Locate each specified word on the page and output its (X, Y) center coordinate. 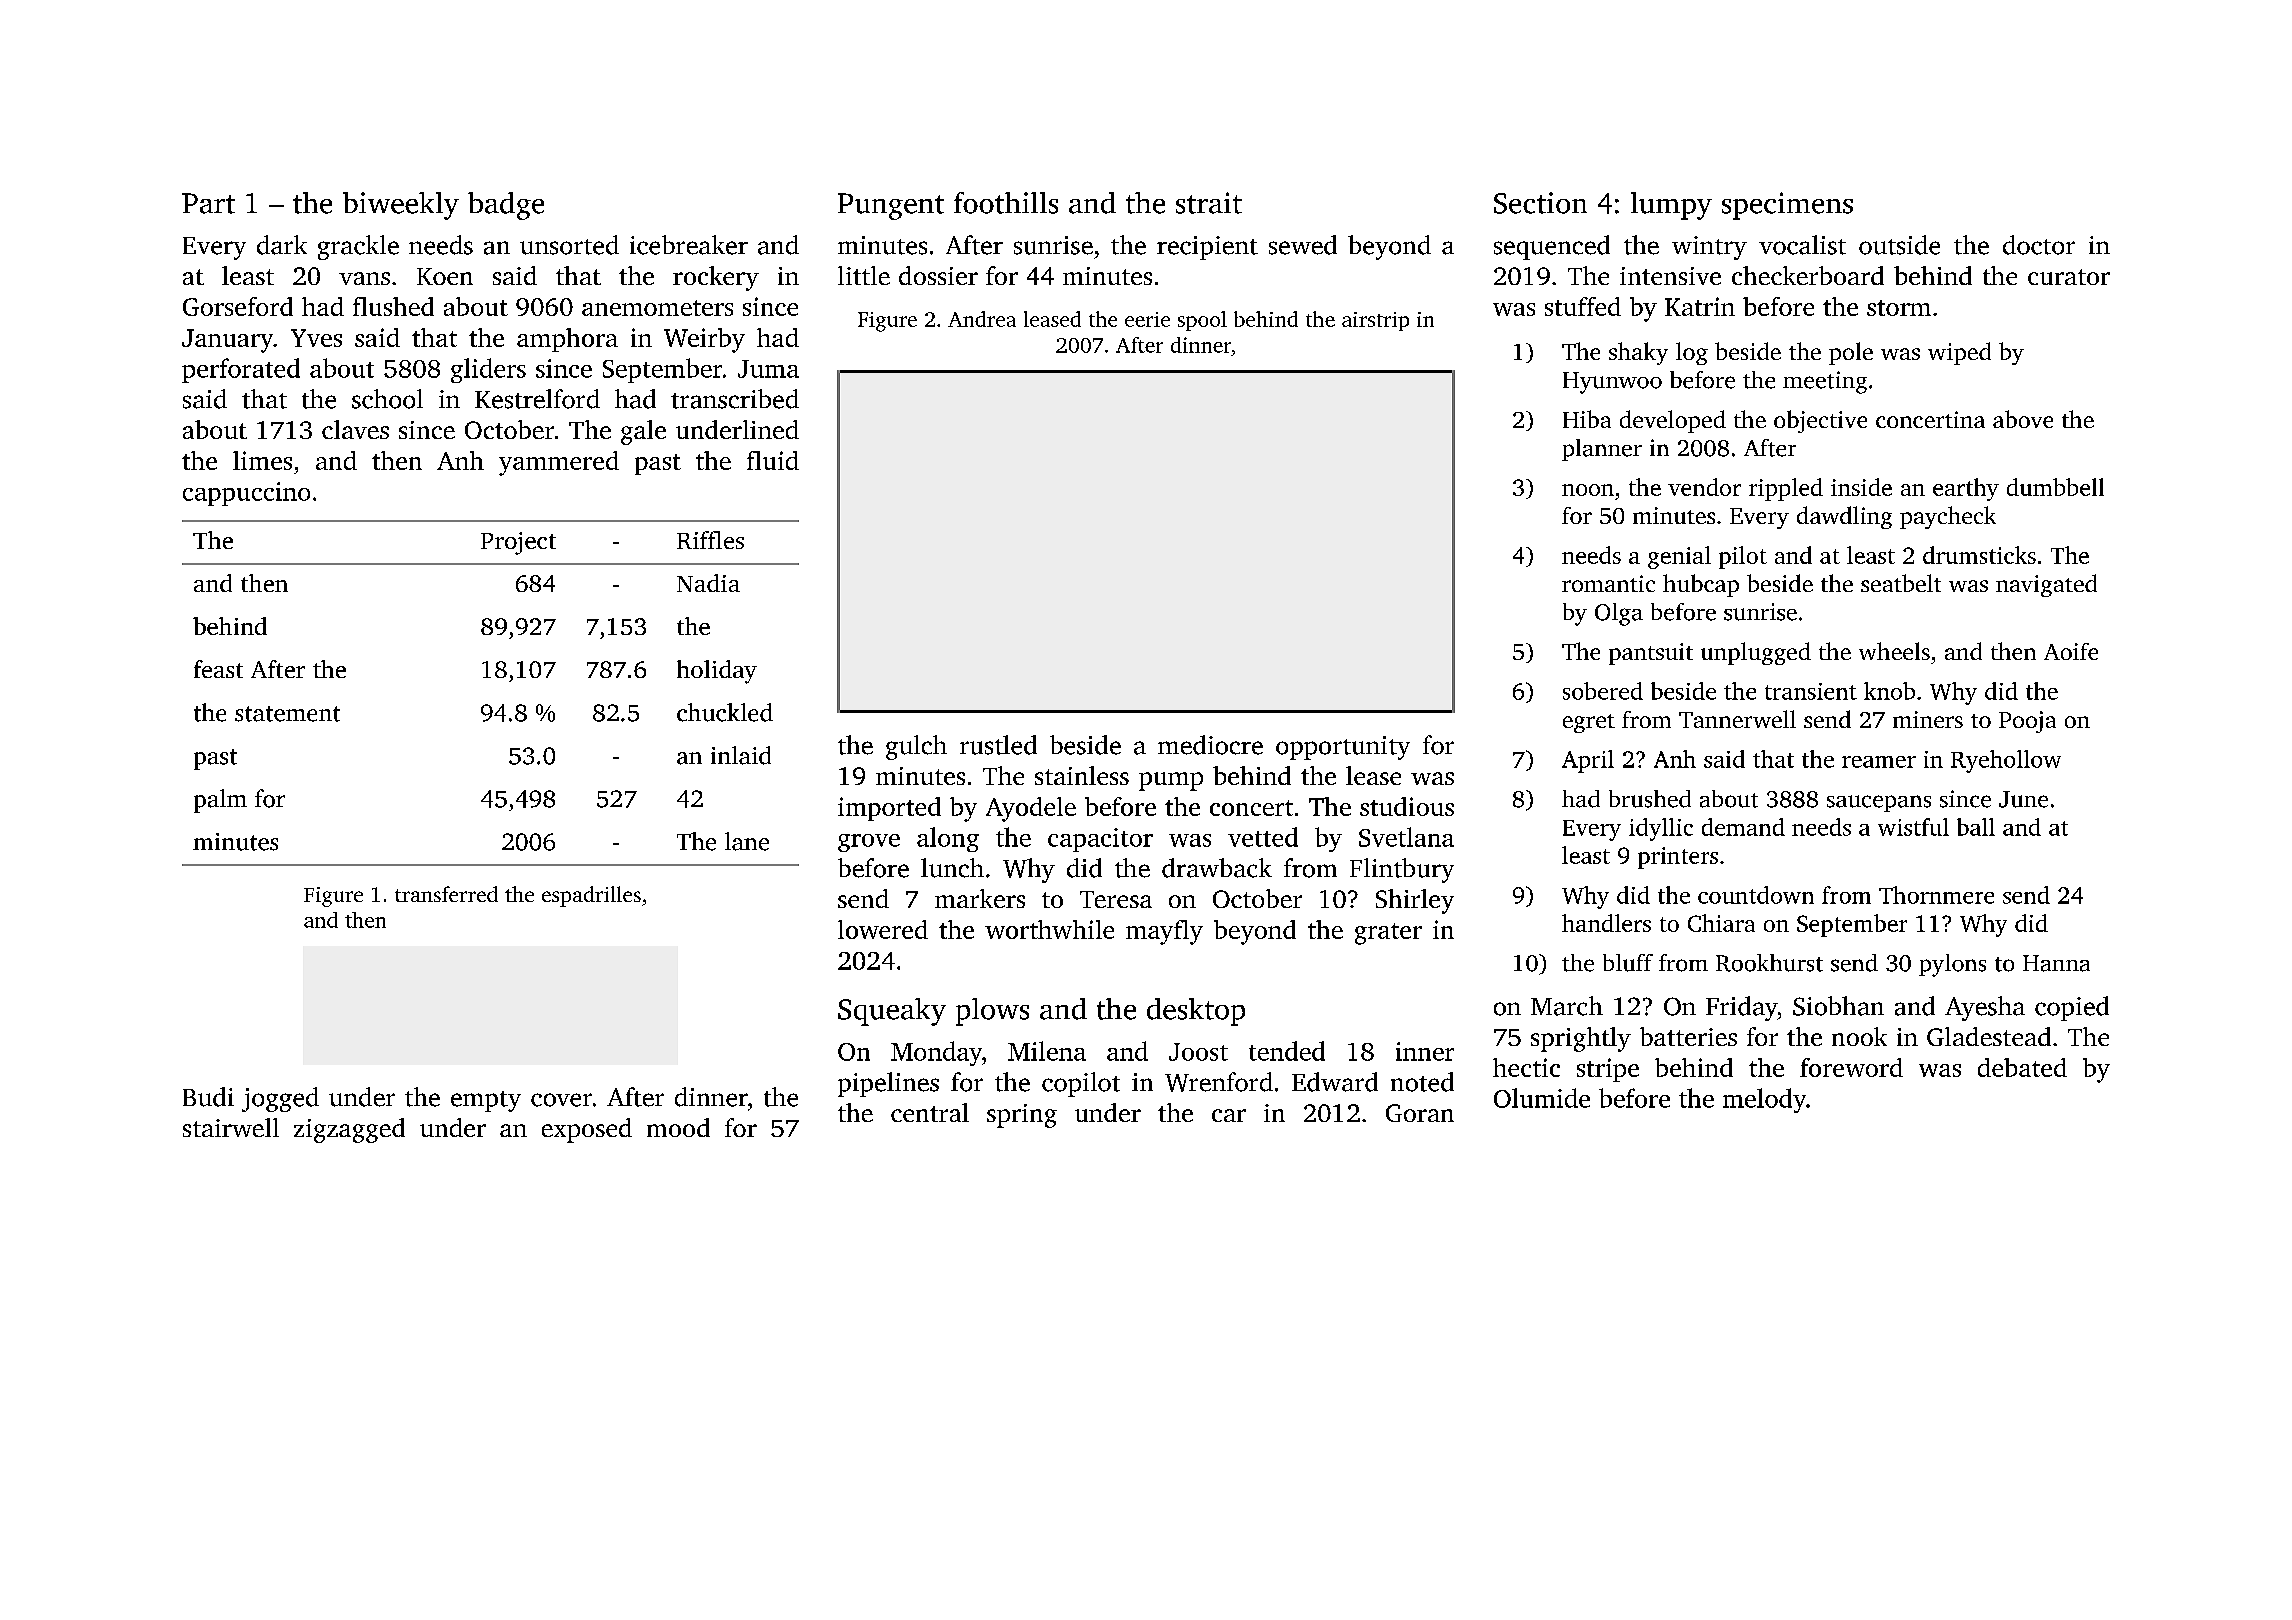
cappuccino (246, 494)
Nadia (708, 583)
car (1229, 1115)
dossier (938, 275)
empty (486, 1101)
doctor (2039, 245)
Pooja (2027, 722)
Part (208, 203)
